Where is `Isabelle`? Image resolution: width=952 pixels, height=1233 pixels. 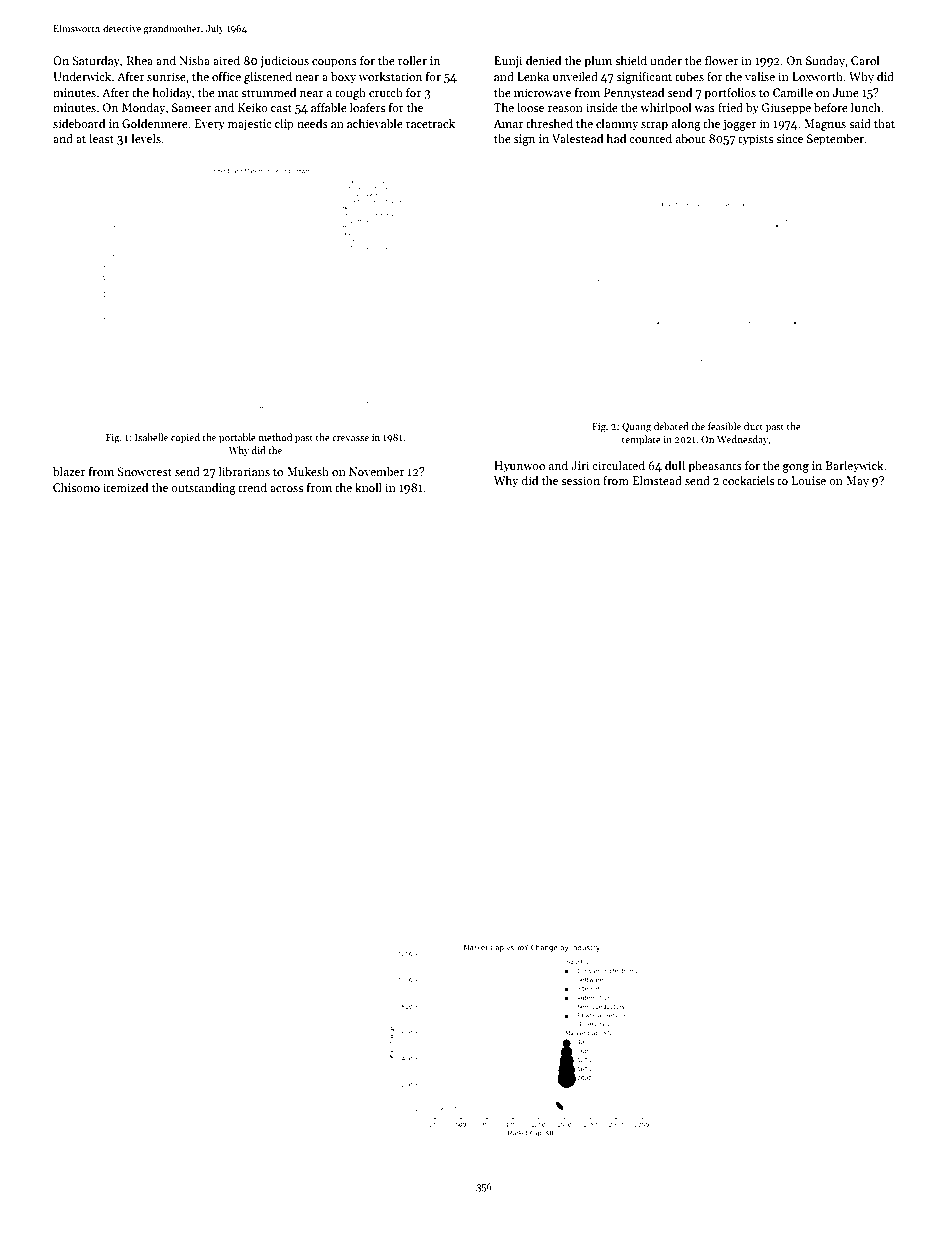 Isabelle is located at coordinates (151, 437).
